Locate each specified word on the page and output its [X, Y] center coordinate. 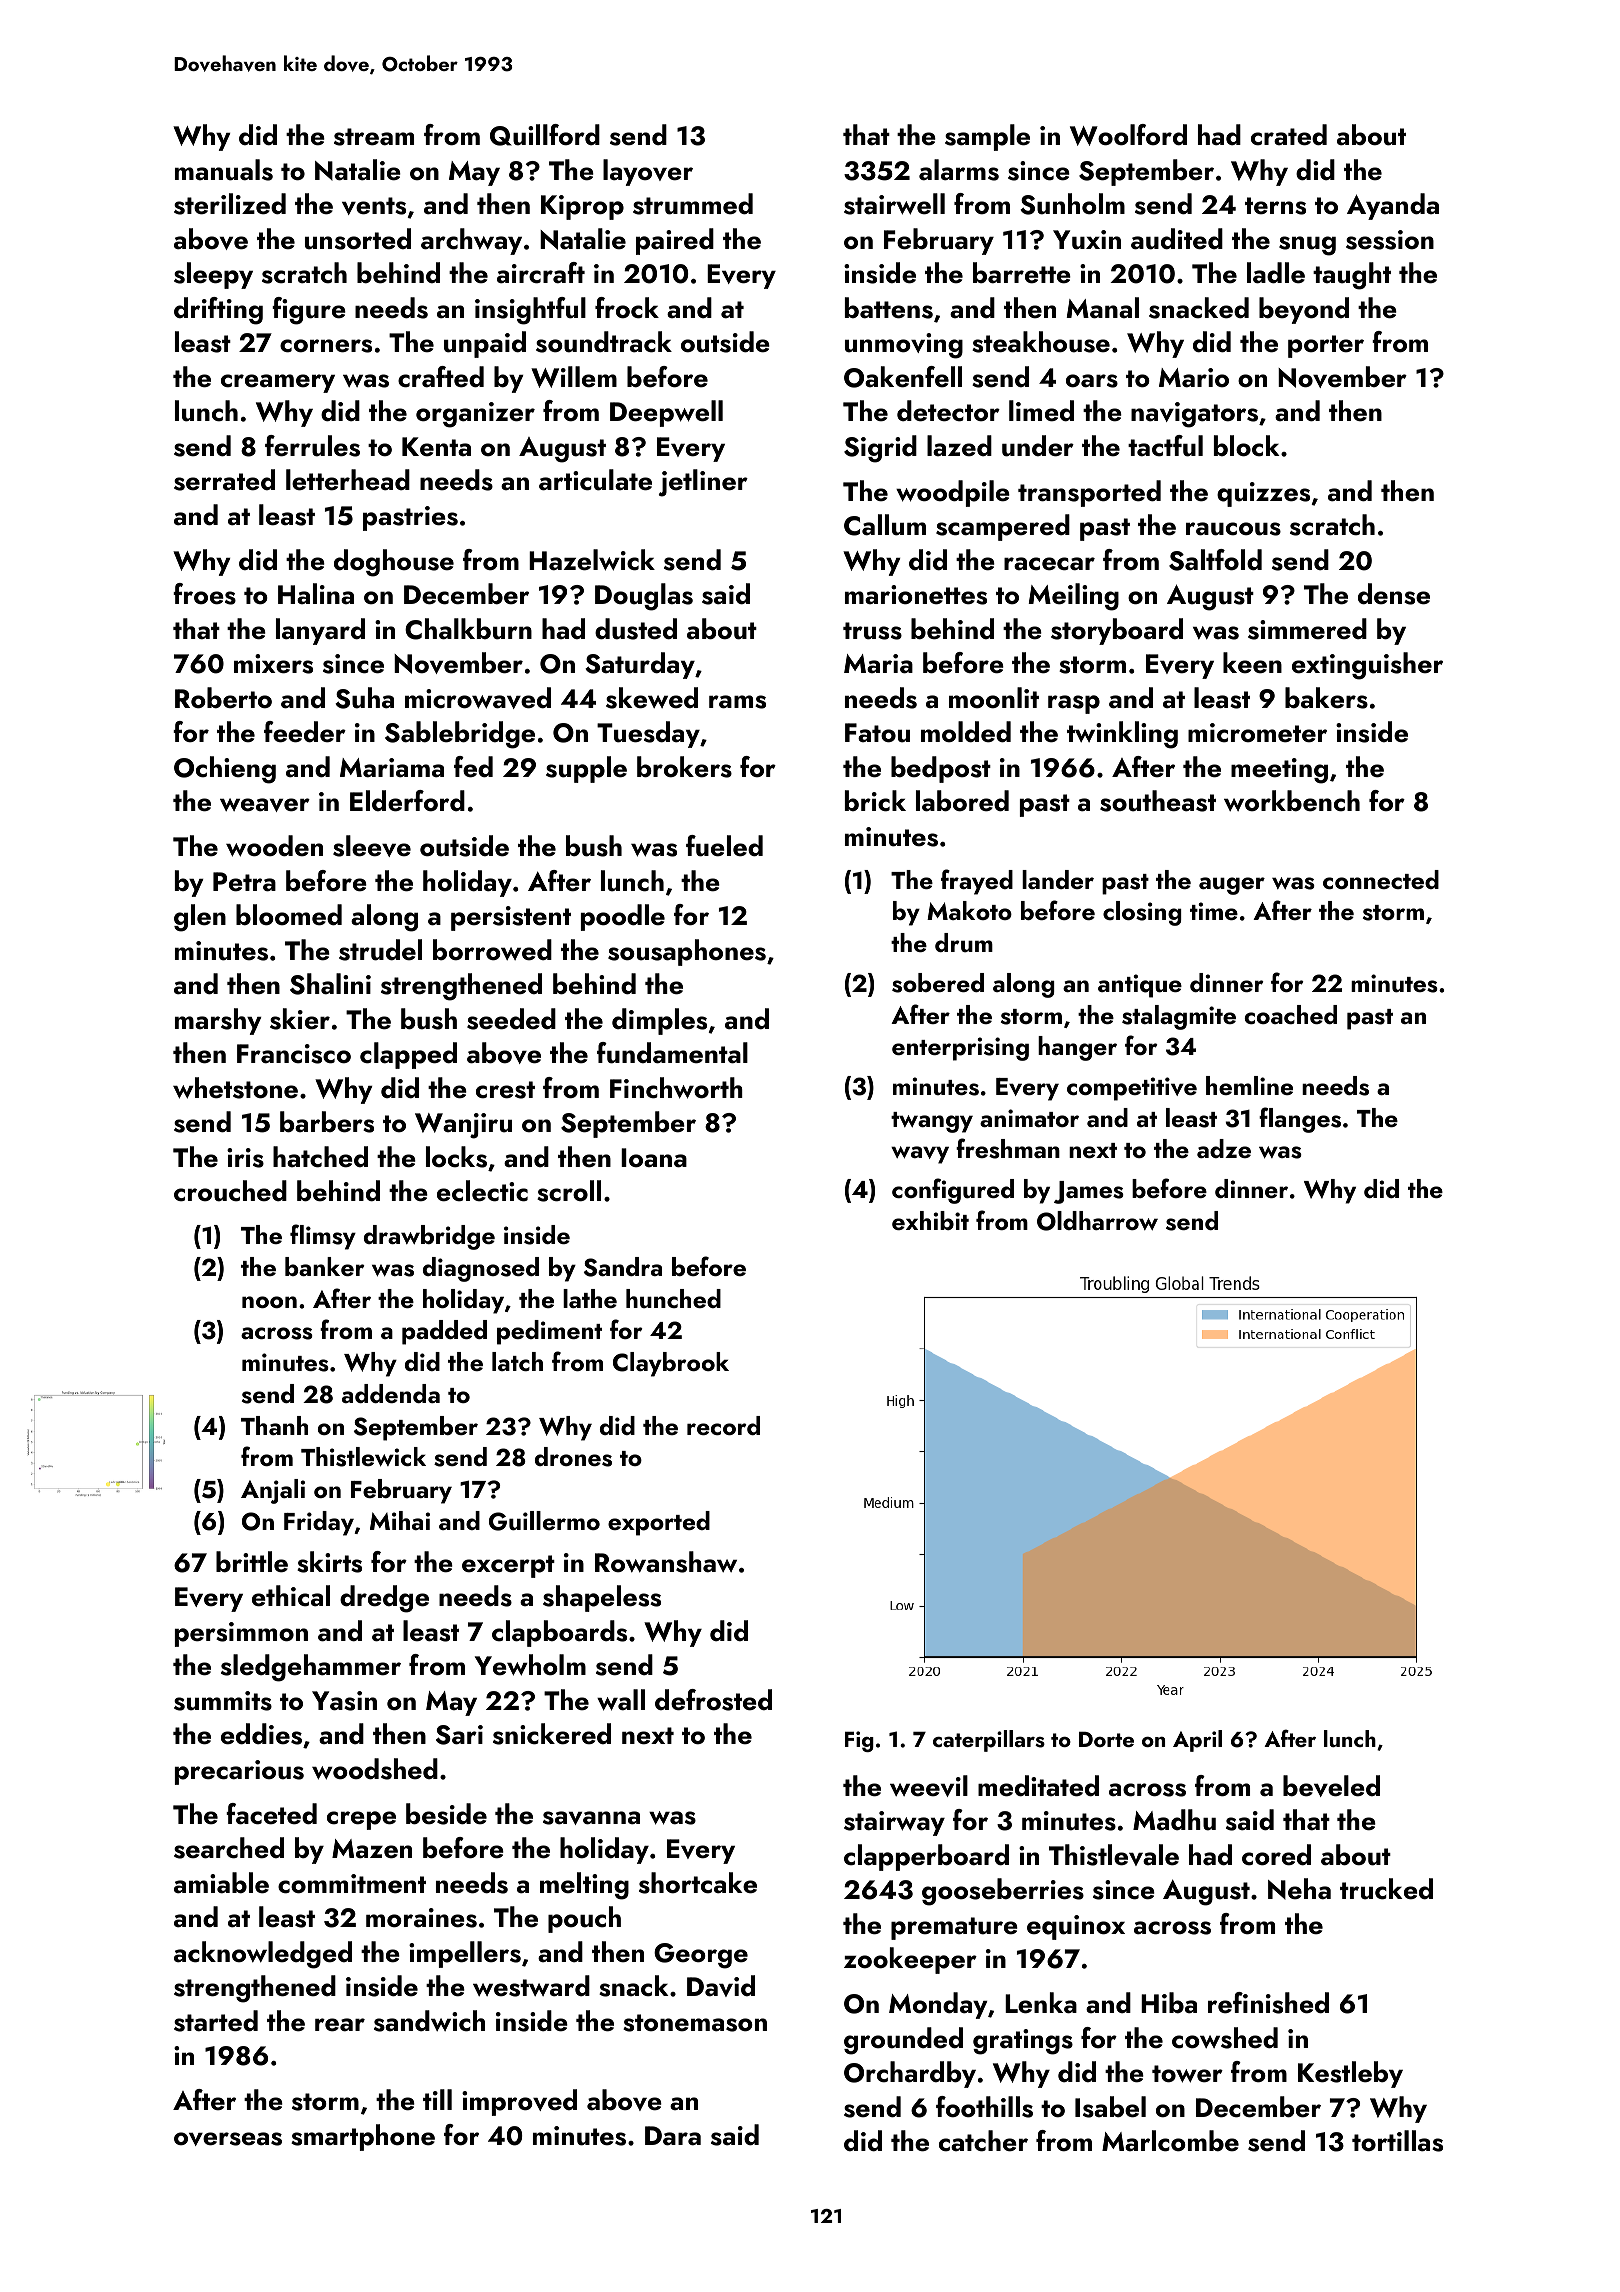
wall [621, 1700]
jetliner [703, 483]
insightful [530, 311]
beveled [1331, 1786]
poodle [623, 917]
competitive [1132, 1089]
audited [1177, 239]
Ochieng [225, 770]
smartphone [363, 2137]
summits [223, 1701]
